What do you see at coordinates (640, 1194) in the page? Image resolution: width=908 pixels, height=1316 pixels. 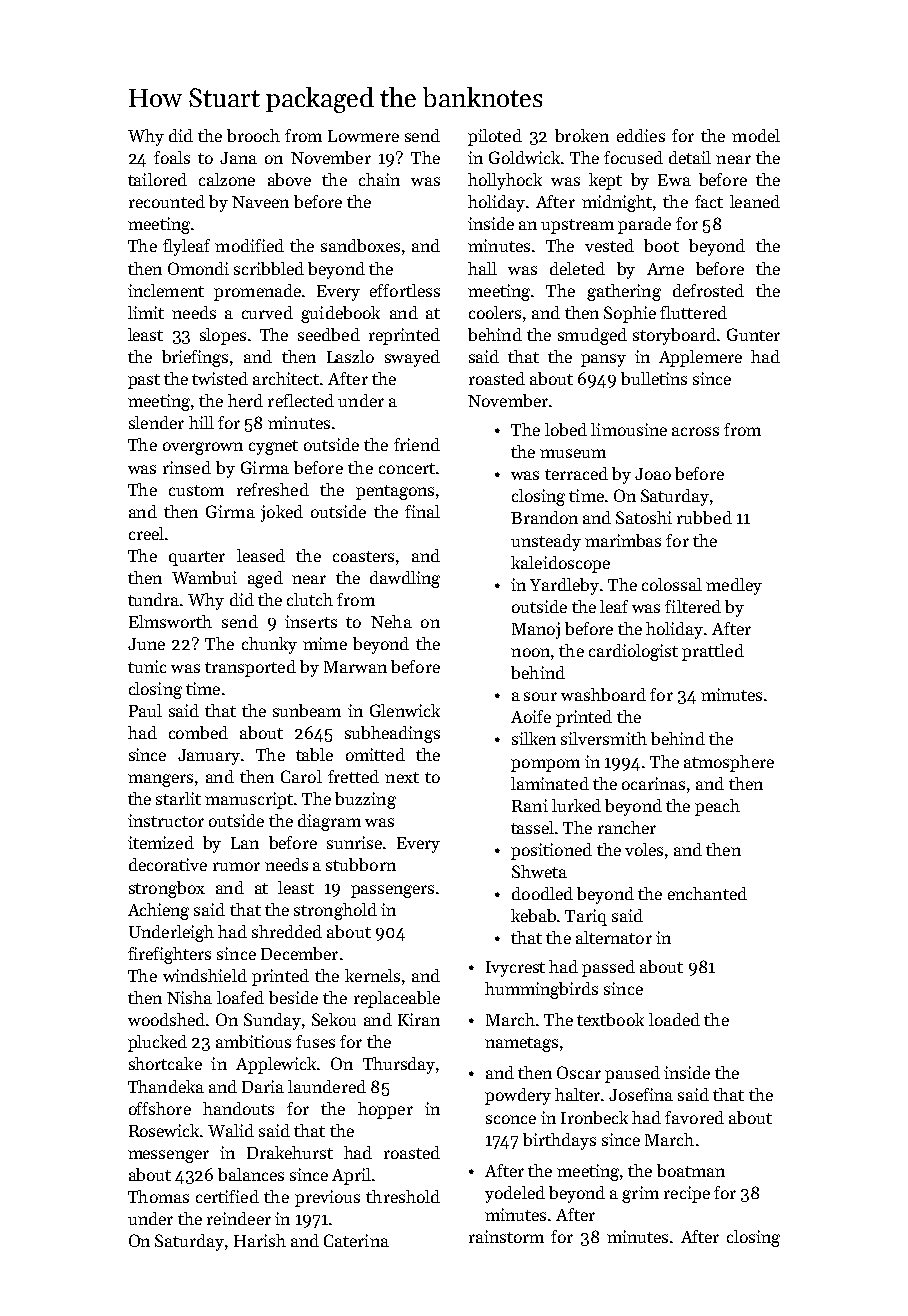 I see `grim` at bounding box center [640, 1194].
